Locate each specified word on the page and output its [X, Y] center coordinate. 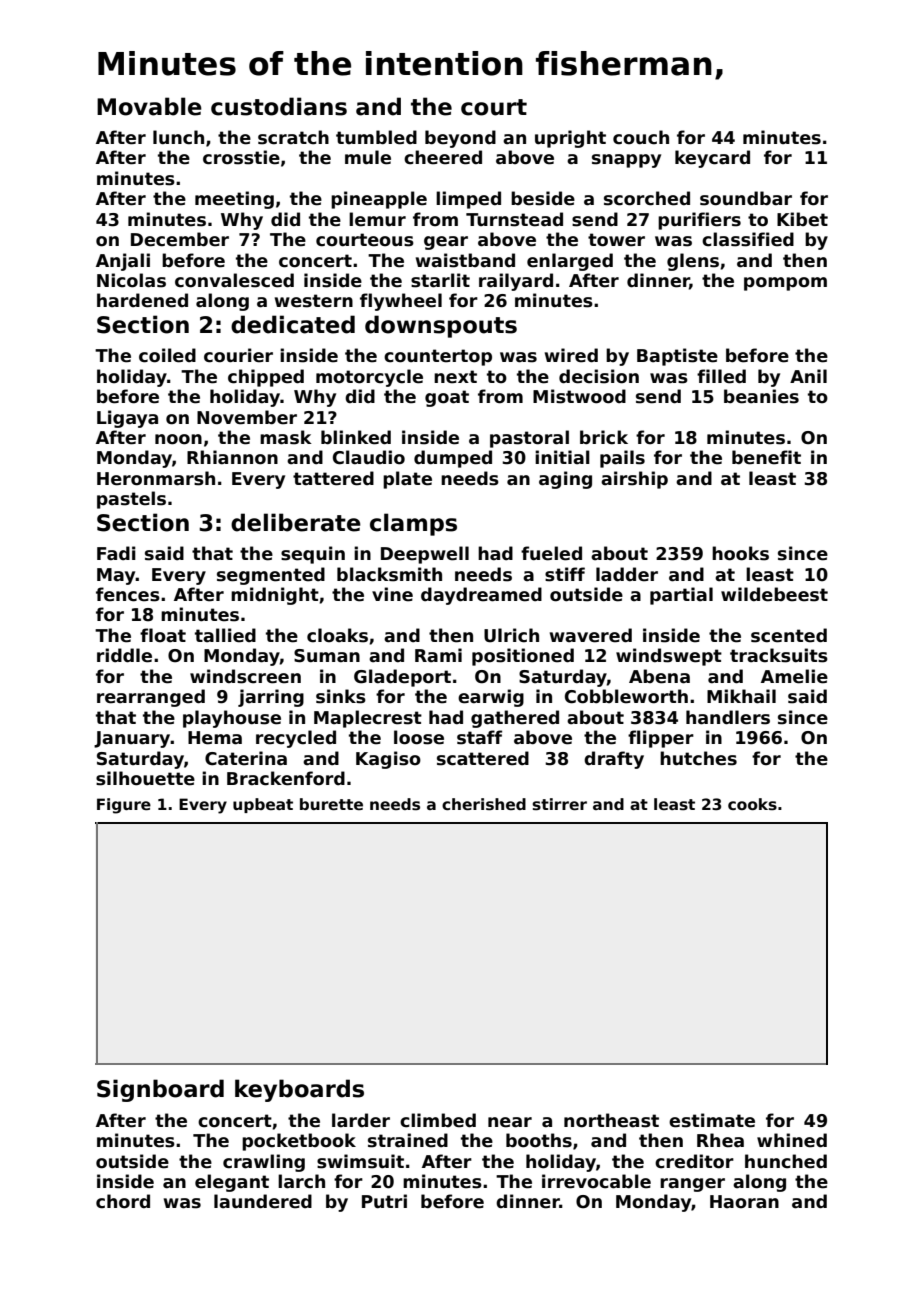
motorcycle [369, 378]
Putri [384, 1201]
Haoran [744, 1202]
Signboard [160, 1090]
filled [721, 376]
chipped [266, 378]
